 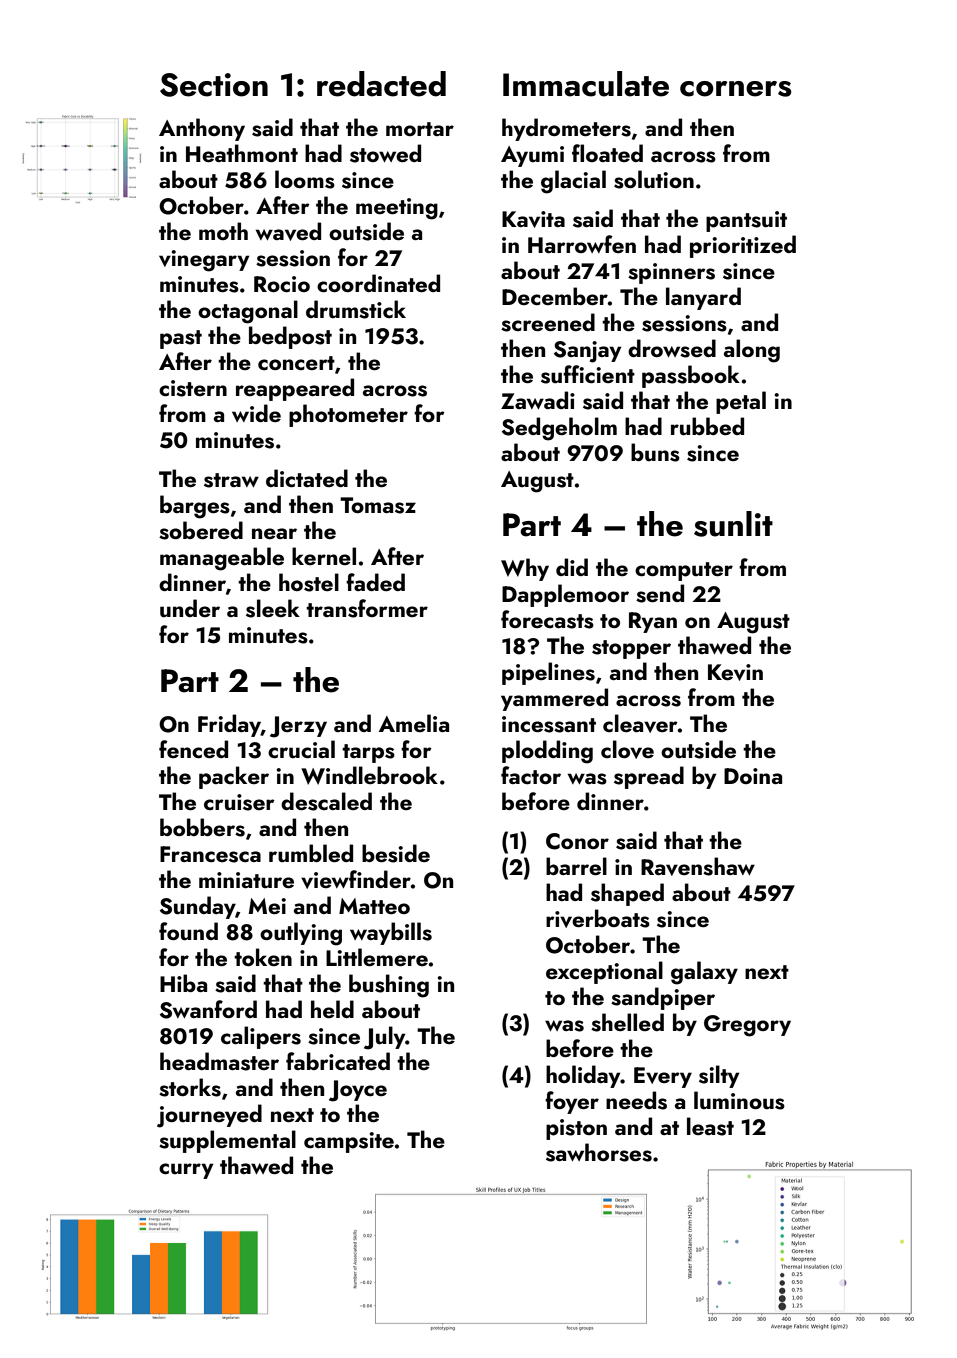 What do you see at coordinates (607, 153) in the image?
I see `floated` at bounding box center [607, 153].
